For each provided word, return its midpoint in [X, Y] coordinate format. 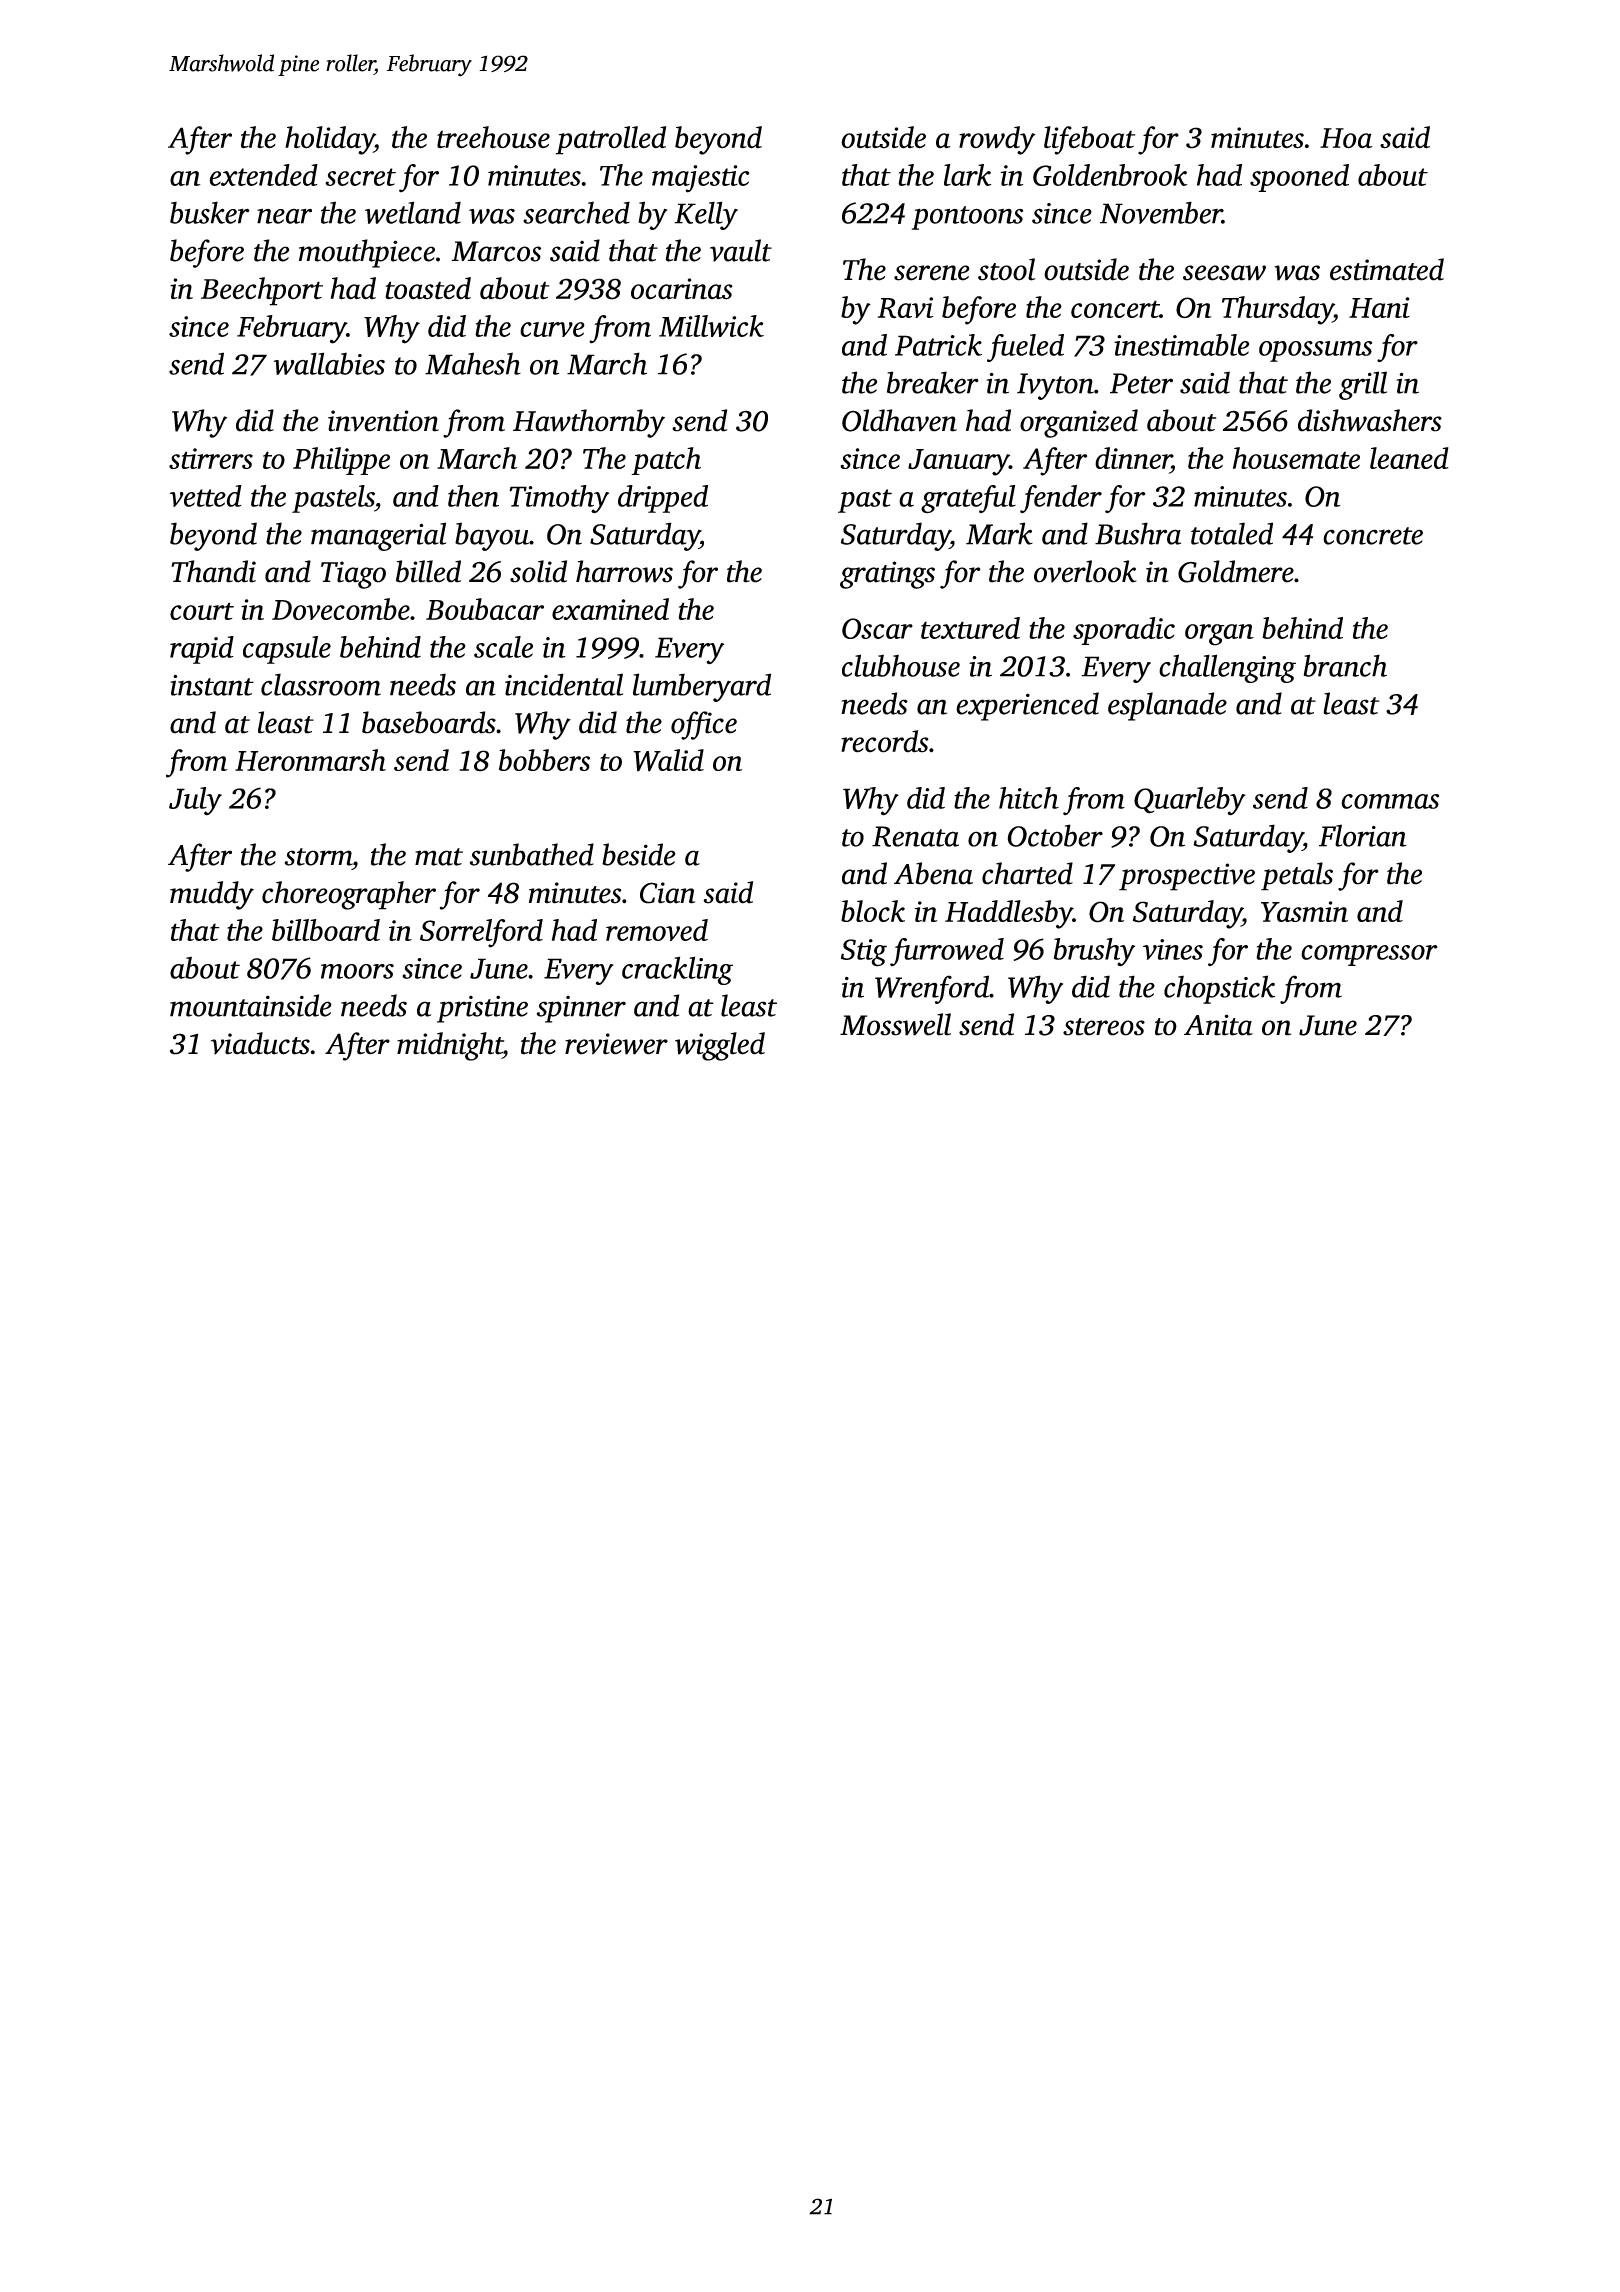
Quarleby [1190, 801]
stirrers [211, 458]
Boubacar [485, 609]
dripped [663, 499]
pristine [482, 1009]
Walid [668, 760]
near [284, 216]
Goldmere [1236, 571]
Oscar [877, 628]
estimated [1387, 269]
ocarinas [682, 289]
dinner [1133, 458]
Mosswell [895, 1024]
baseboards [429, 722]
